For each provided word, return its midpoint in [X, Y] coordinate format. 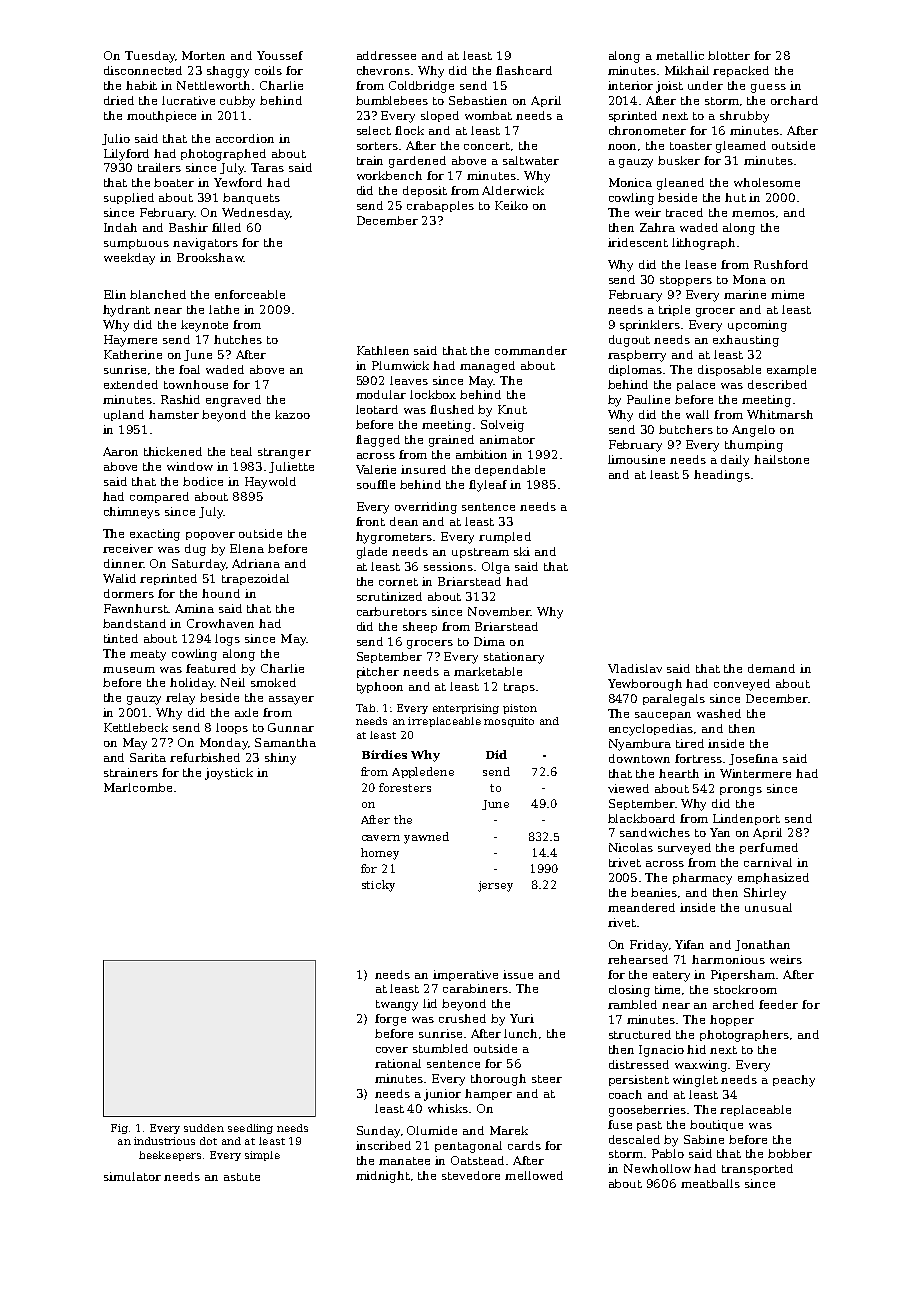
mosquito [509, 722]
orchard [794, 100]
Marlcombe [138, 787]
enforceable [250, 294]
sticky [378, 886]
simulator [132, 1176]
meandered [641, 907]
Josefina [753, 759]
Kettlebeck [136, 727]
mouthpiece [161, 116]
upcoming [757, 326]
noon [622, 147]
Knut [512, 409]
